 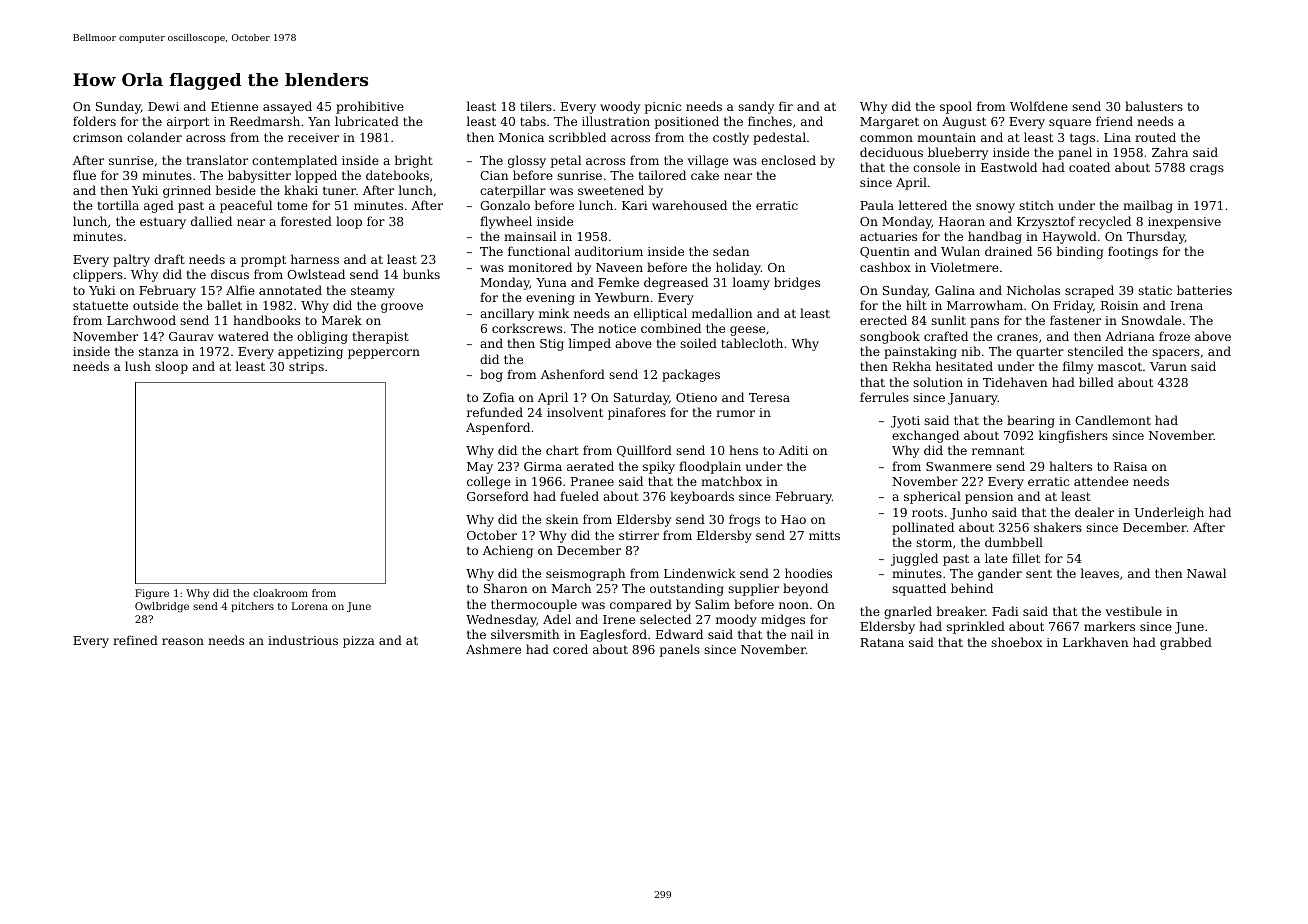 What do you see at coordinates (163, 223) in the page?
I see `estuary` at bounding box center [163, 223].
